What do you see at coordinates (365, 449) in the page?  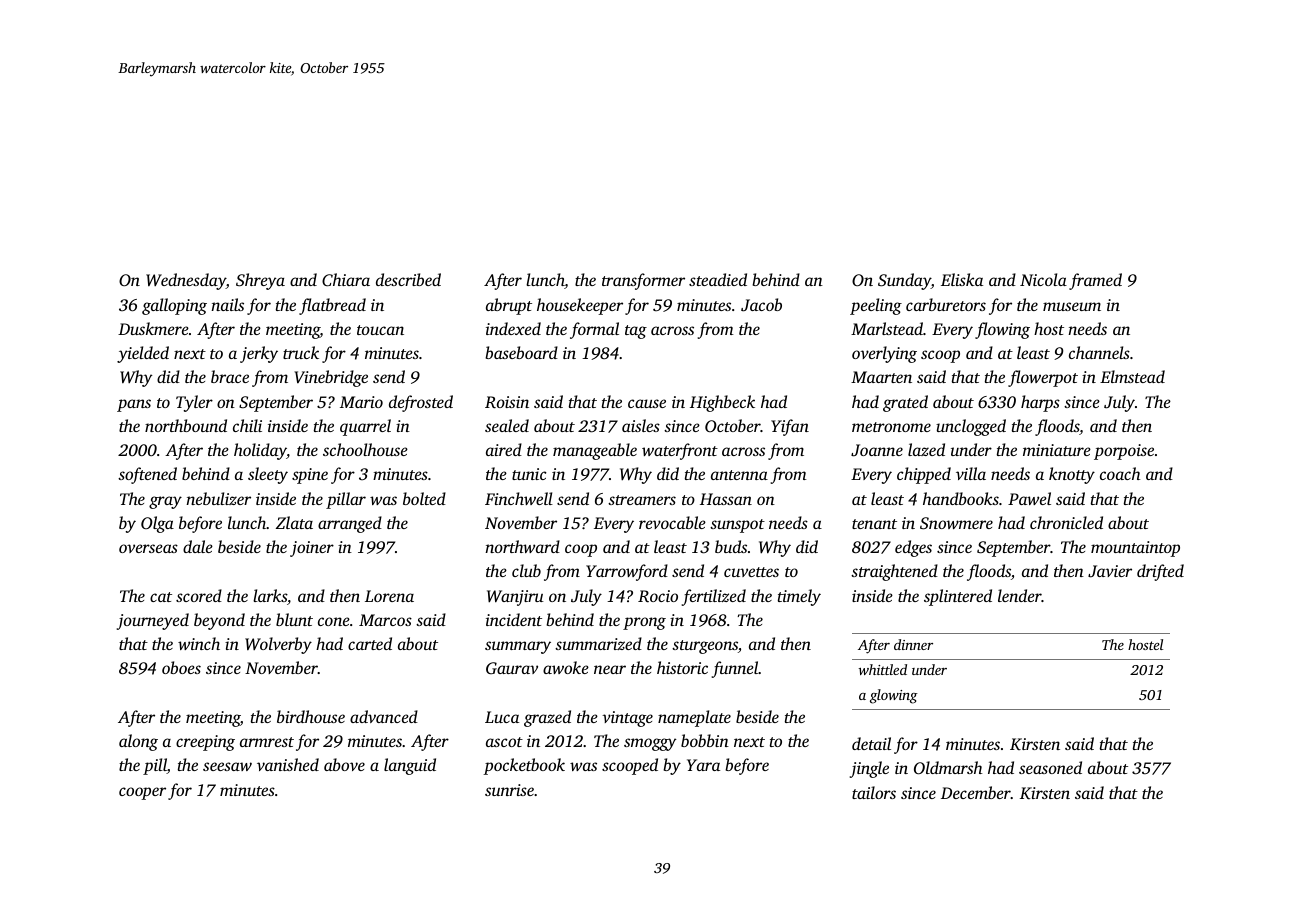 I see `schoolhouse` at bounding box center [365, 449].
